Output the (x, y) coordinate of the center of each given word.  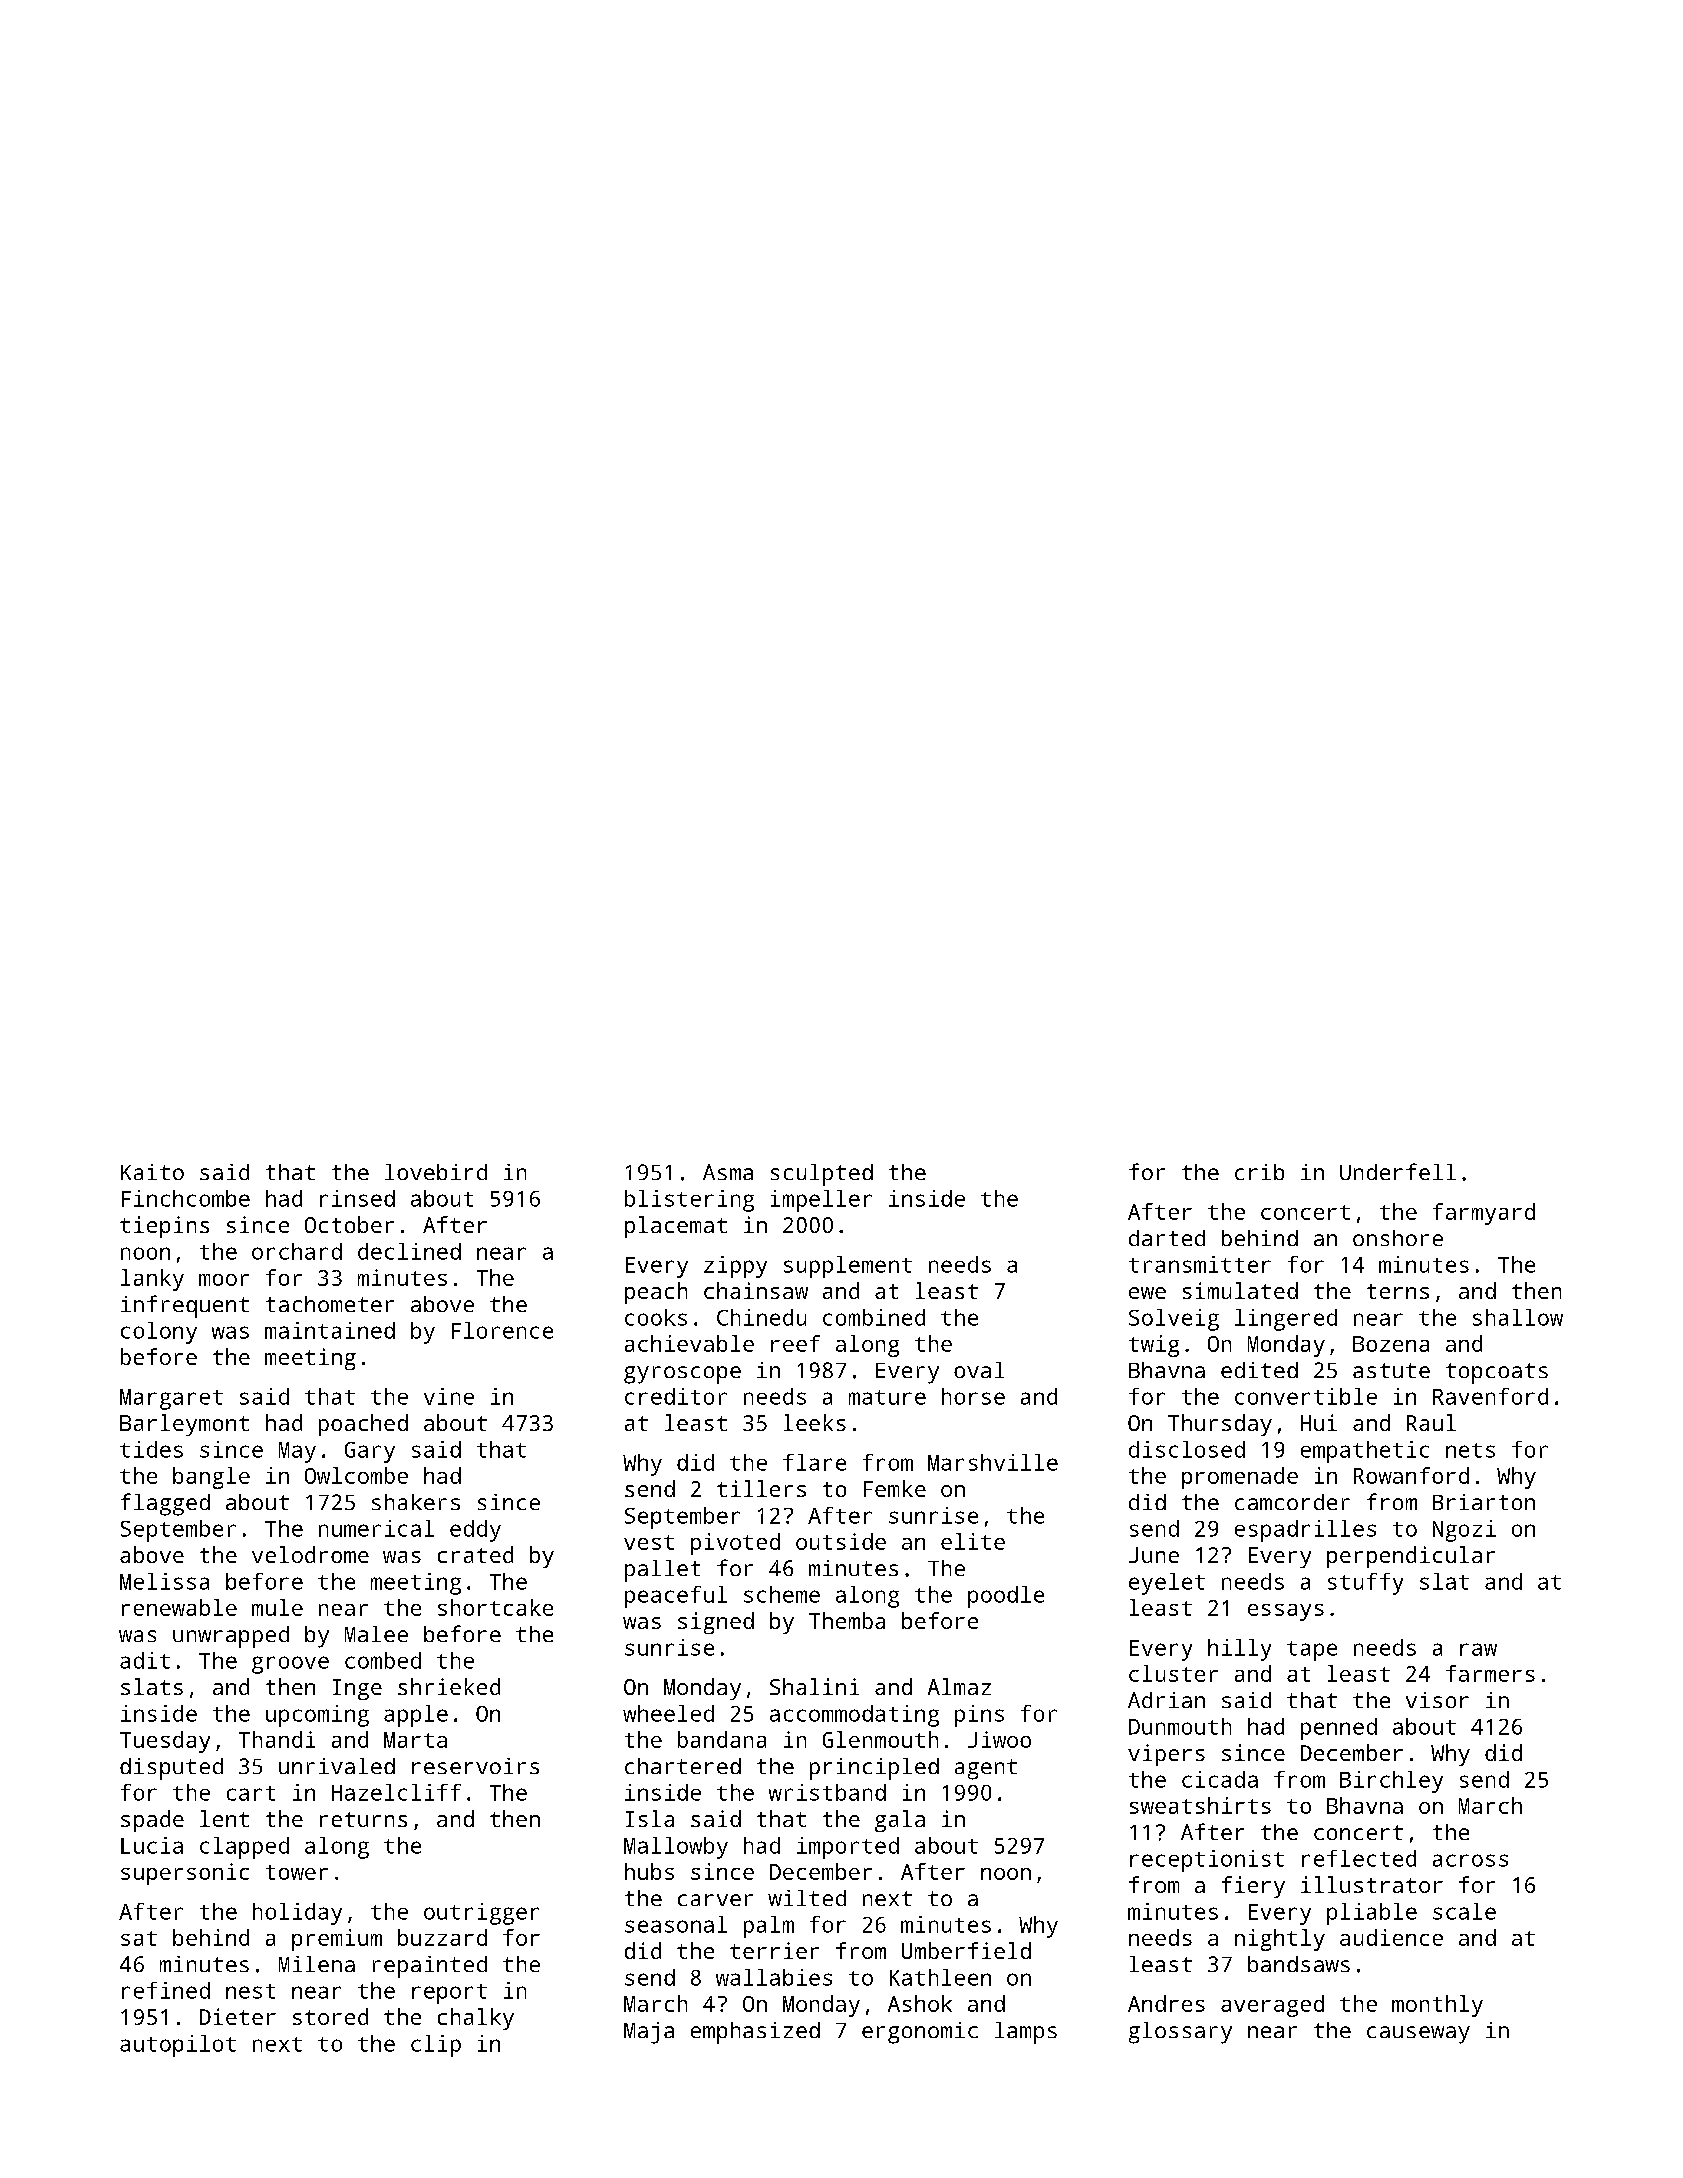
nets (1470, 1450)
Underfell (1398, 1171)
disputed (171, 1769)
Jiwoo (999, 1739)
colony (159, 1333)
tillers (761, 1488)
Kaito (152, 1172)
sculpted (822, 1175)
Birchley (1391, 1782)
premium (337, 1940)
